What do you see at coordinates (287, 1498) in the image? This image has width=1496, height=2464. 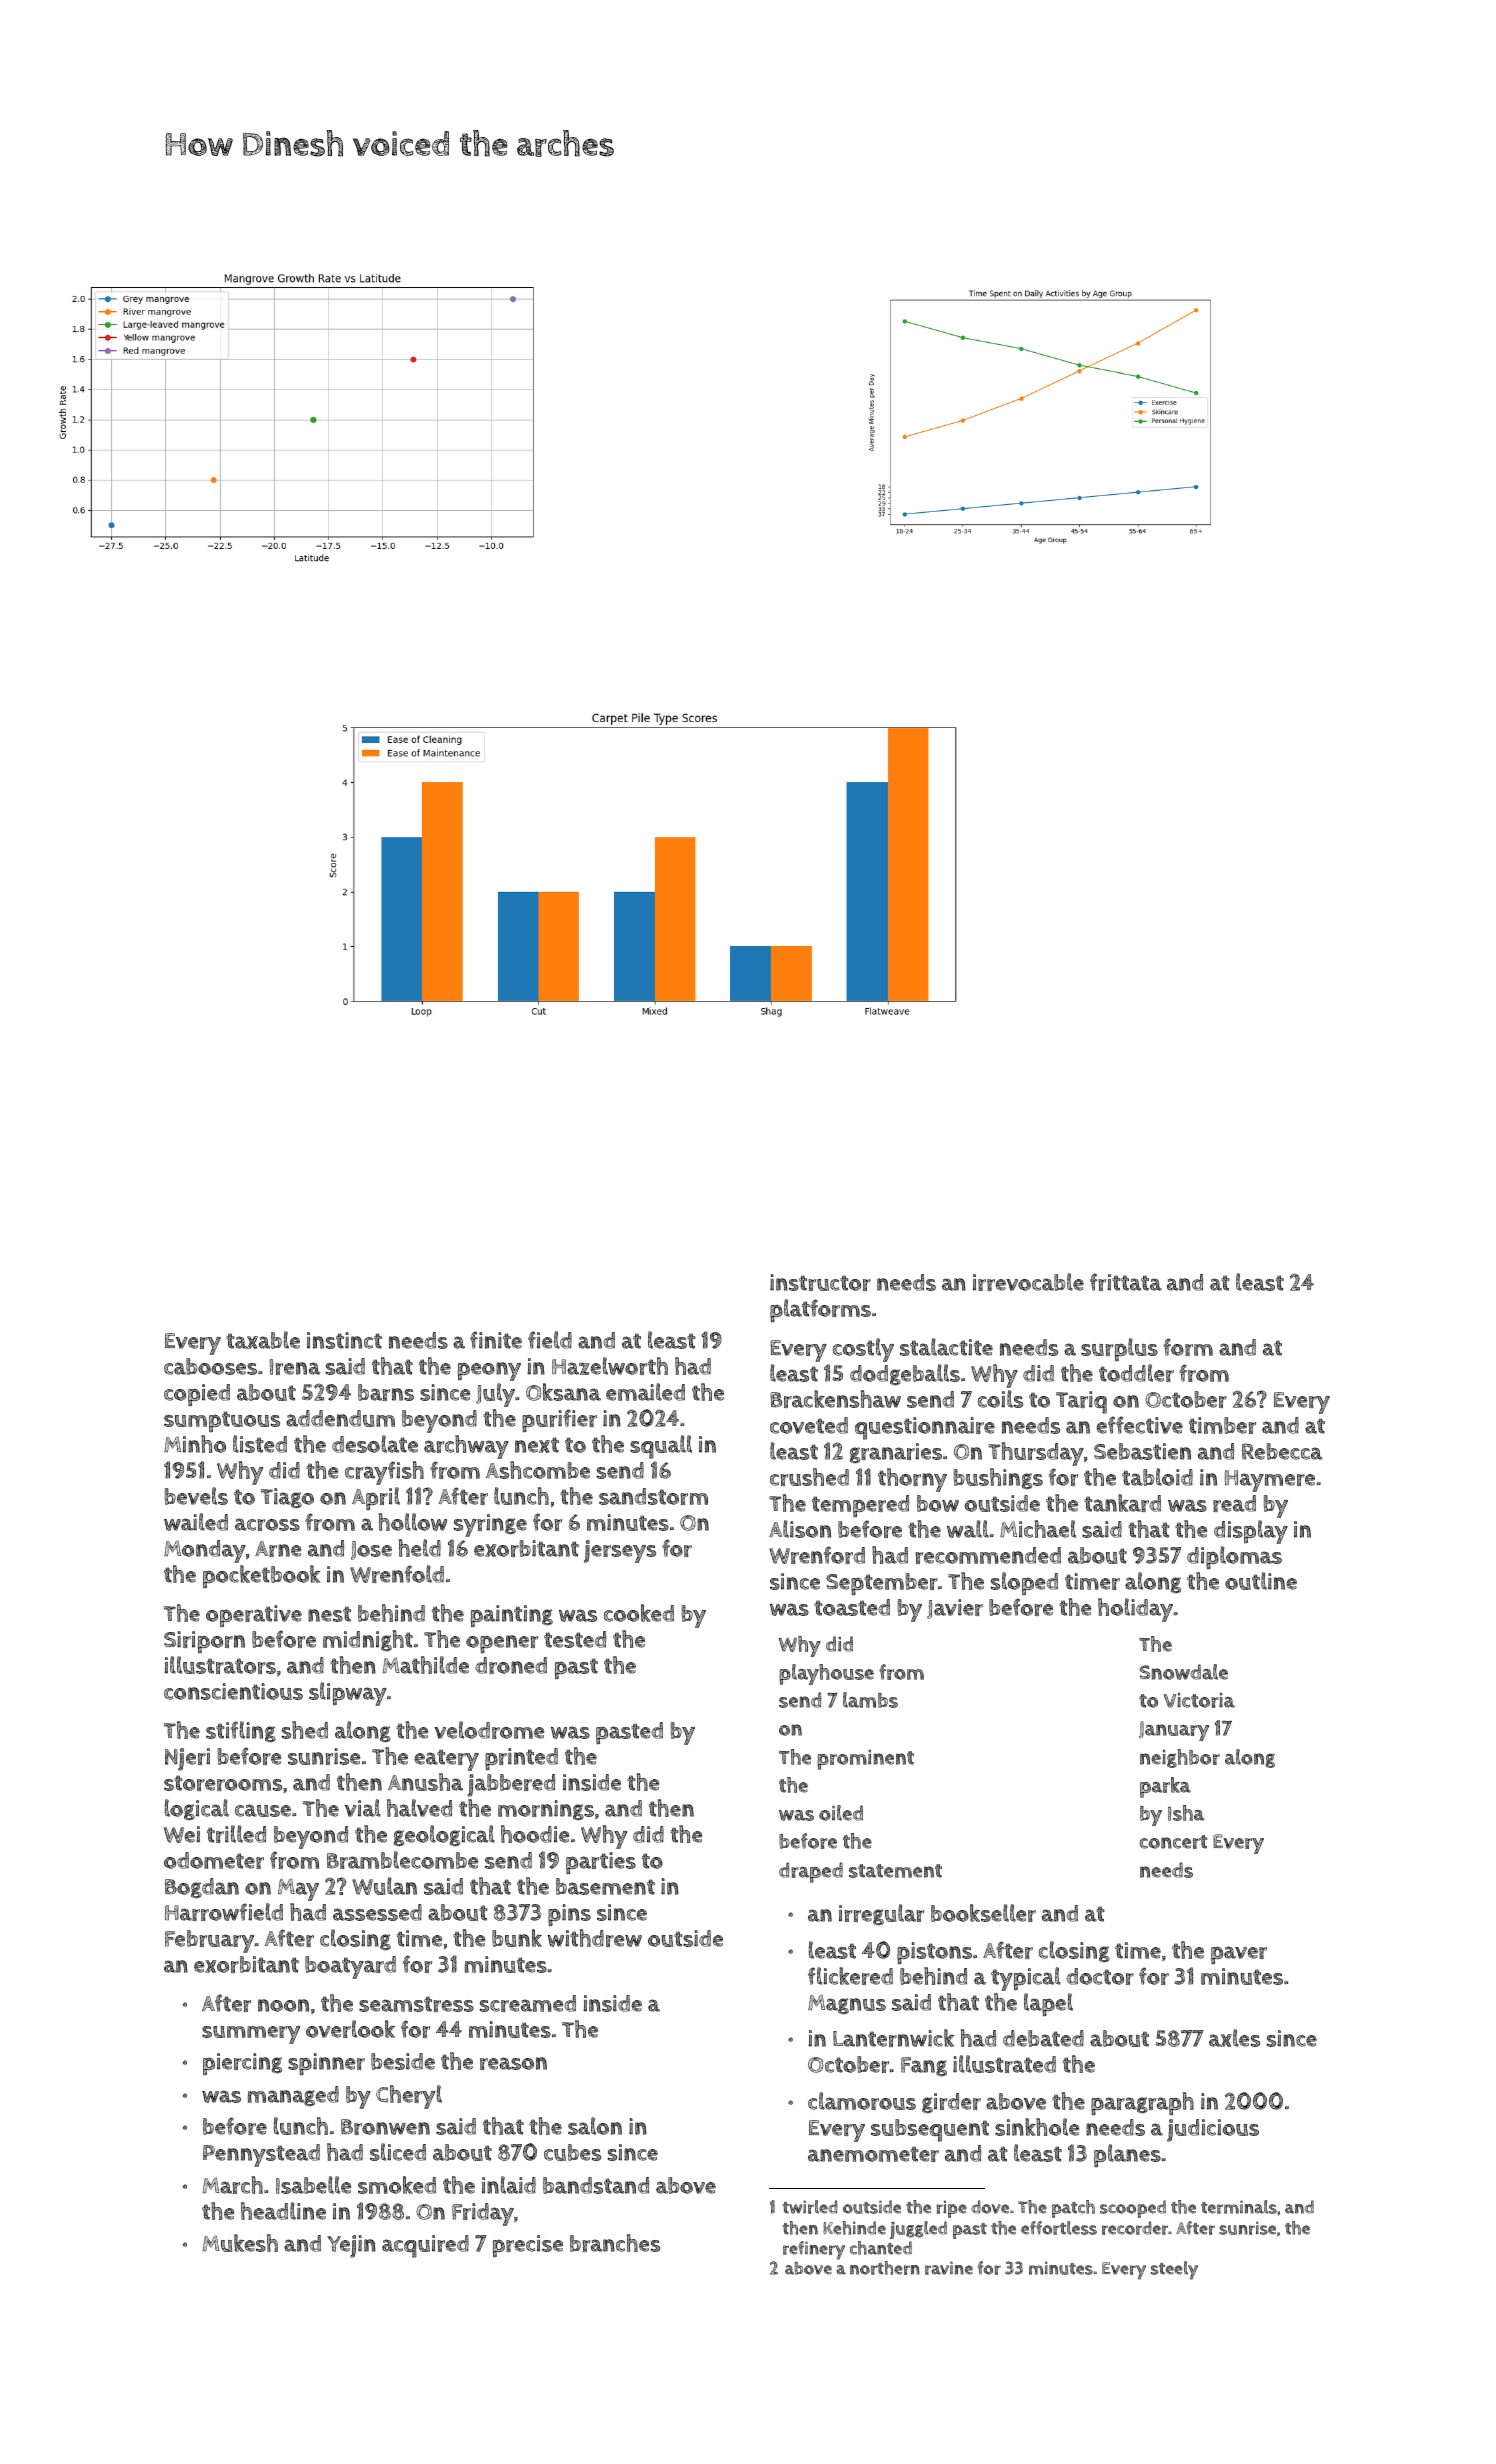 I see `Tiago` at bounding box center [287, 1498].
